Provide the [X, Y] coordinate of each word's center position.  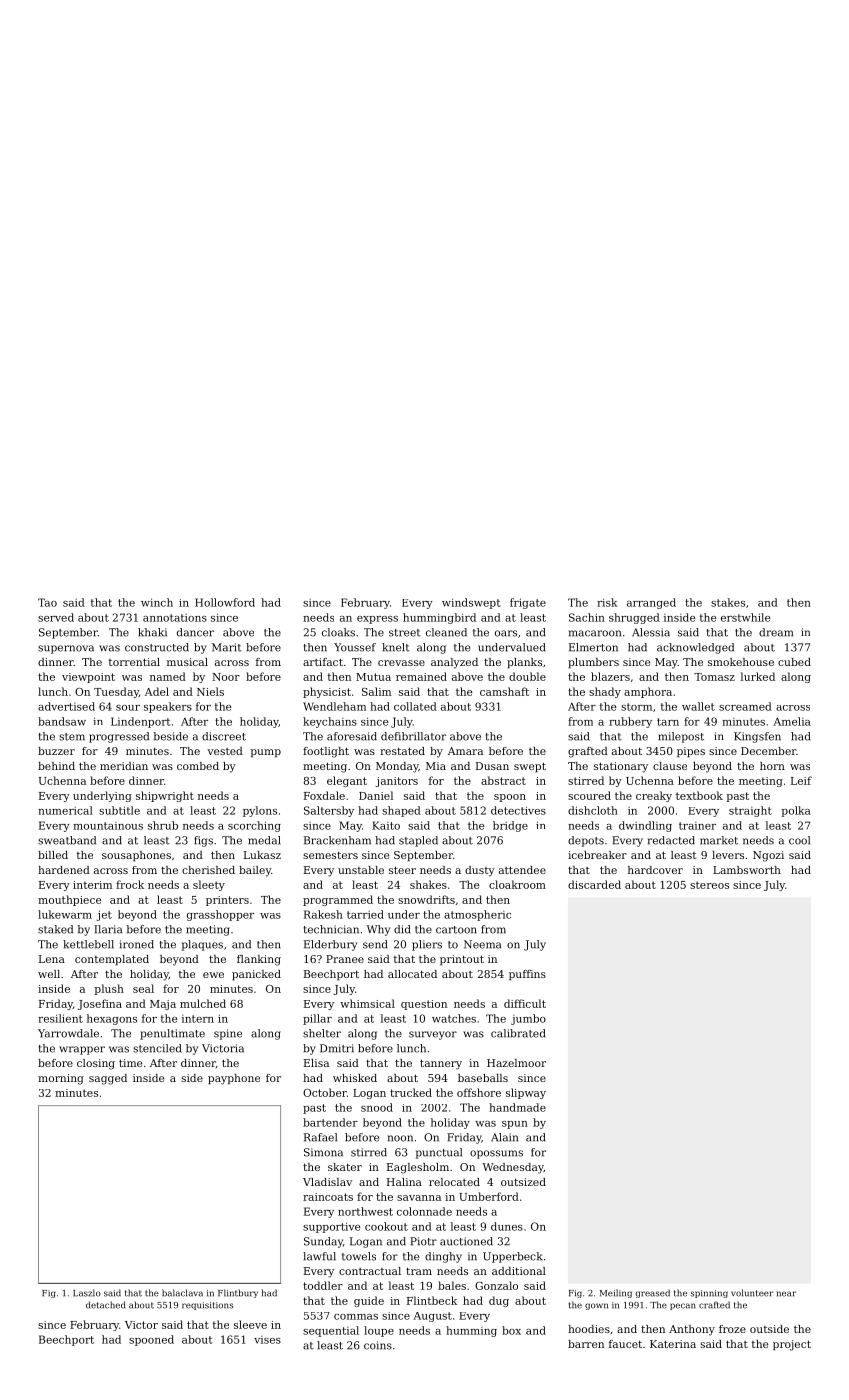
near [786, 1294]
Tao [47, 602]
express [377, 620]
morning [61, 1079]
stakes [728, 602]
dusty [480, 871]
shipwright [165, 796]
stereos [709, 885]
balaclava [182, 1293]
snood [377, 1107]
